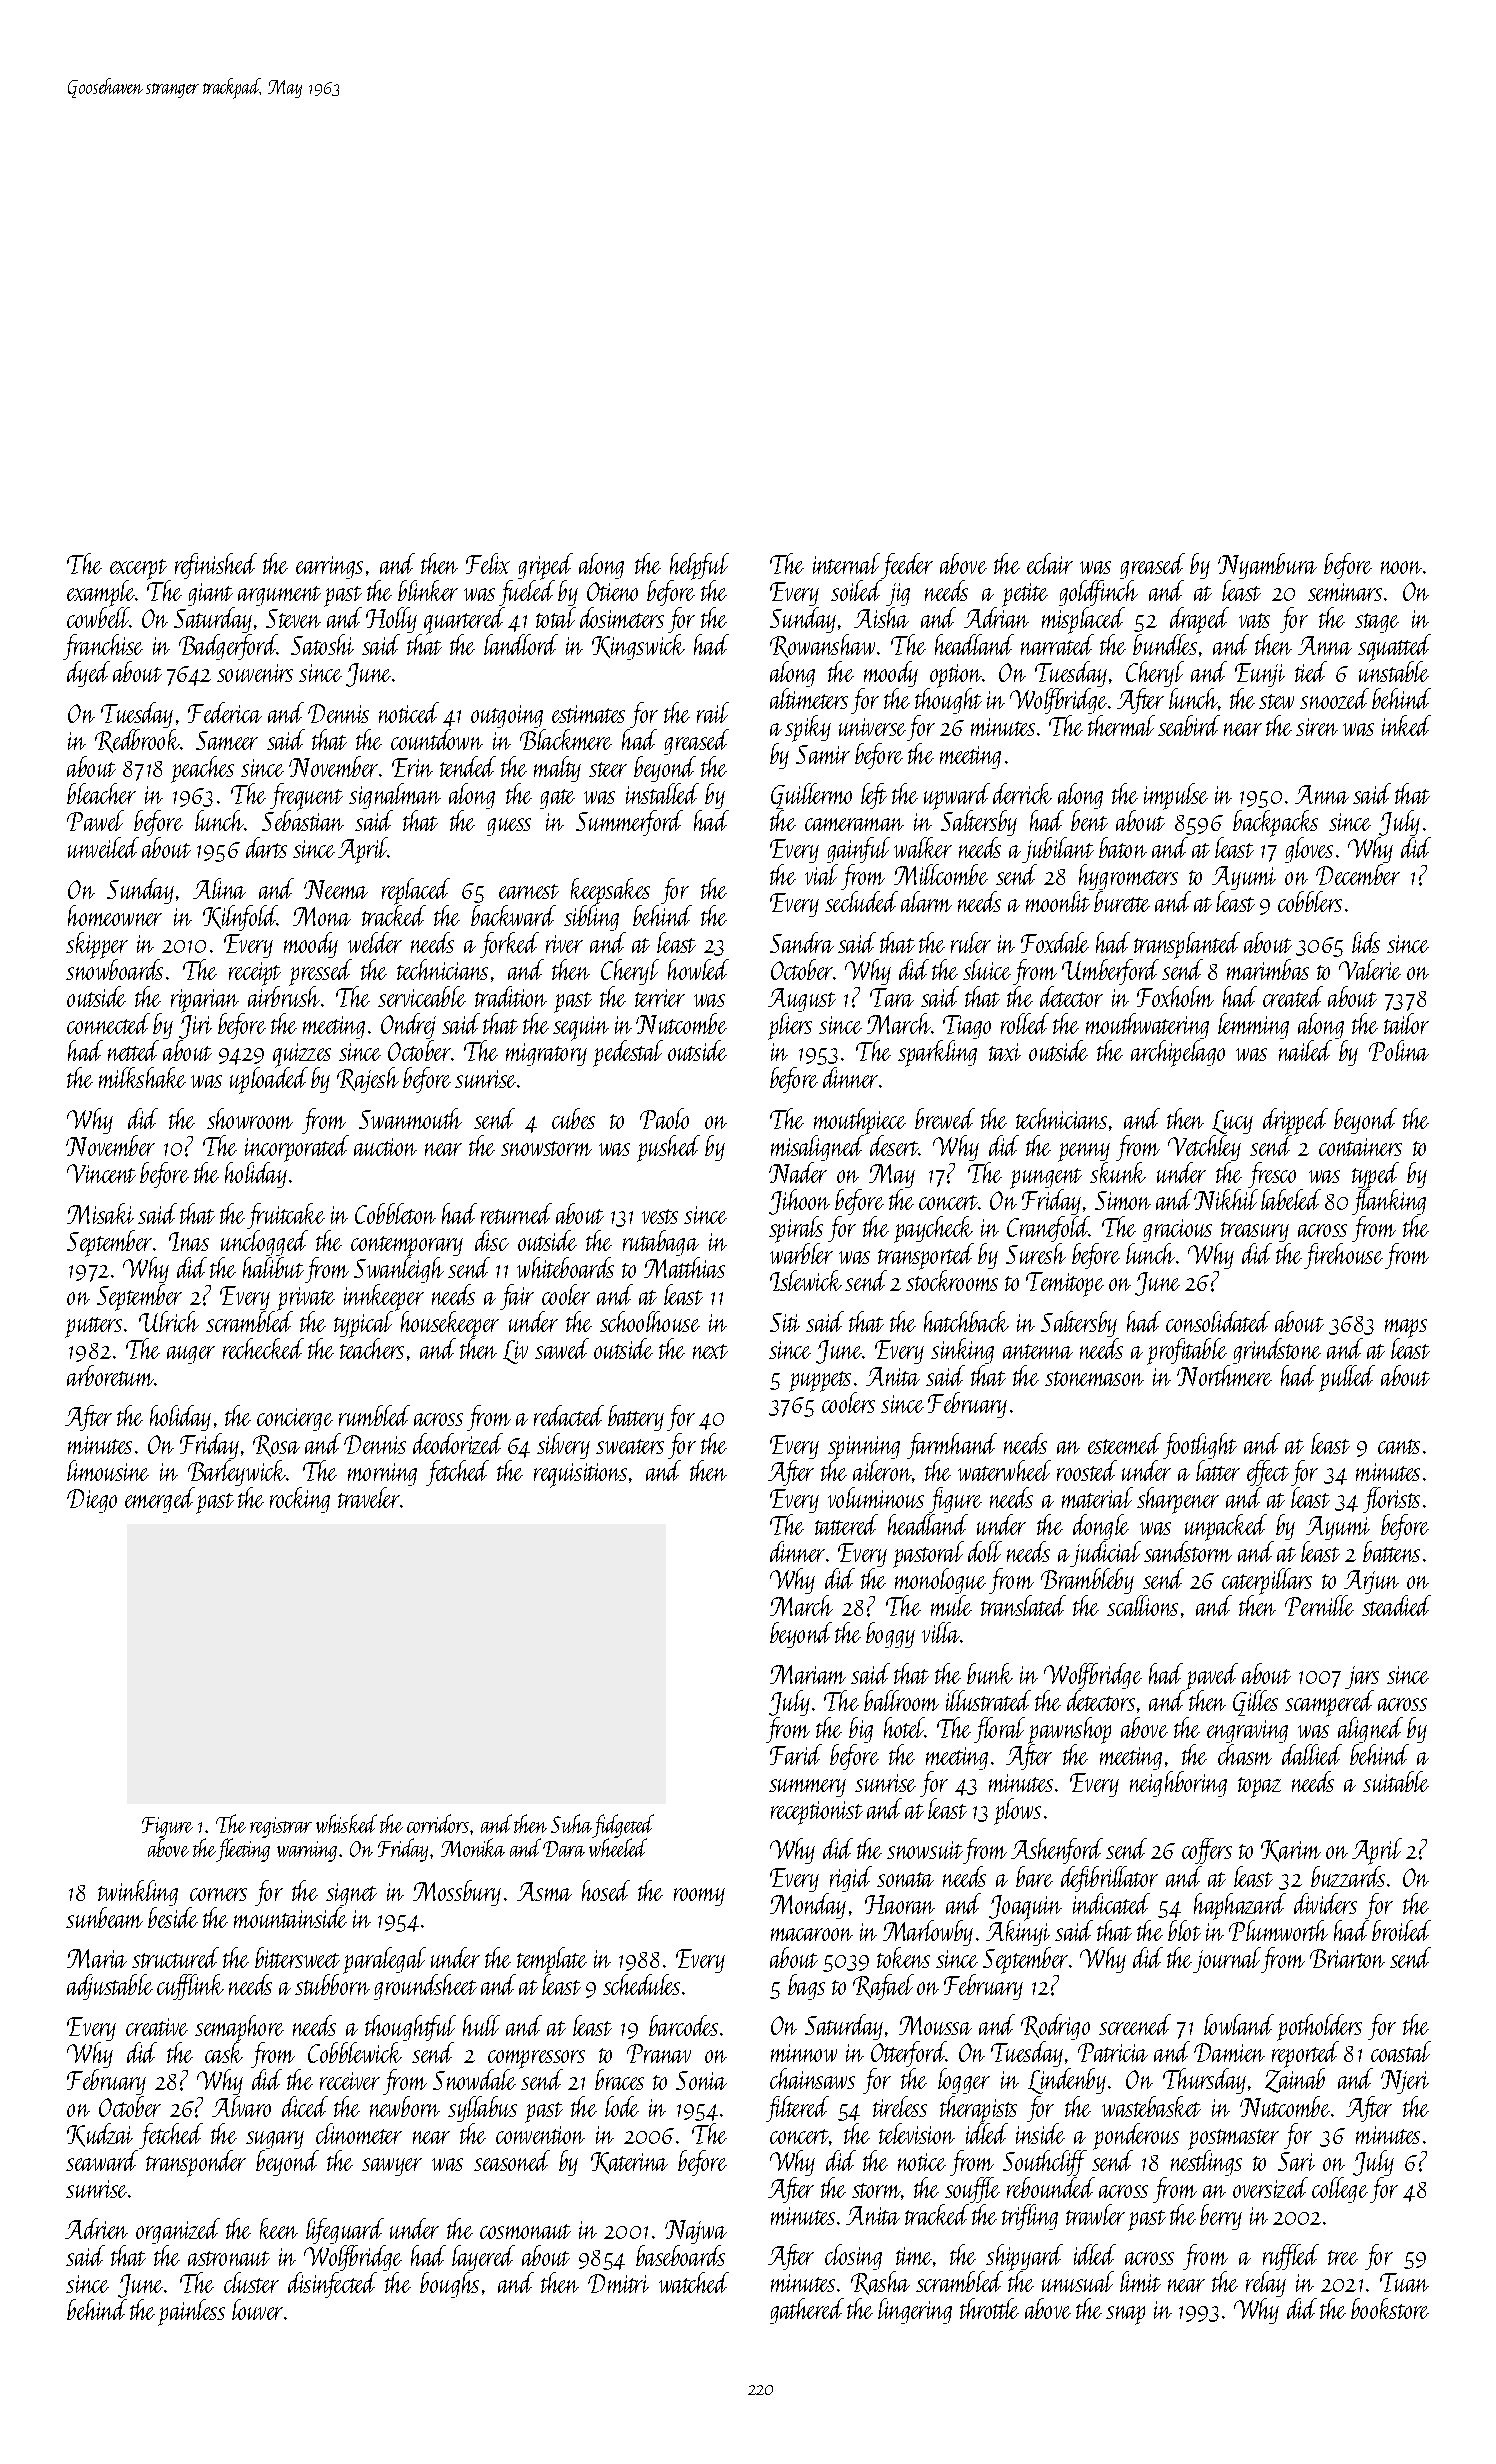 The width and height of the document is (1496, 2464). What do you see at coordinates (332, 2285) in the document?
I see `disinfected` at bounding box center [332, 2285].
